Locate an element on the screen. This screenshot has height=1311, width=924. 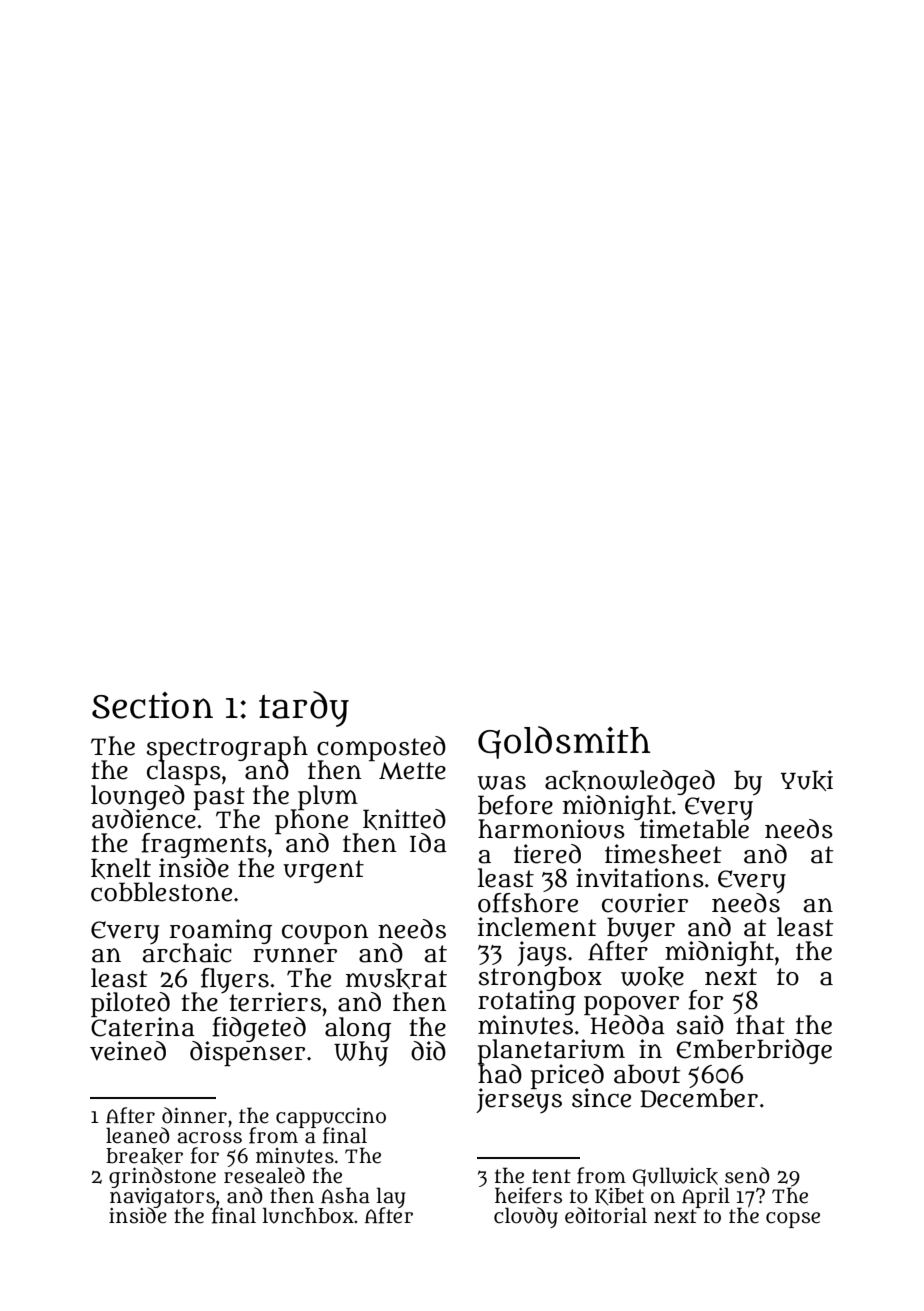
copse is located at coordinates (793, 1220).
